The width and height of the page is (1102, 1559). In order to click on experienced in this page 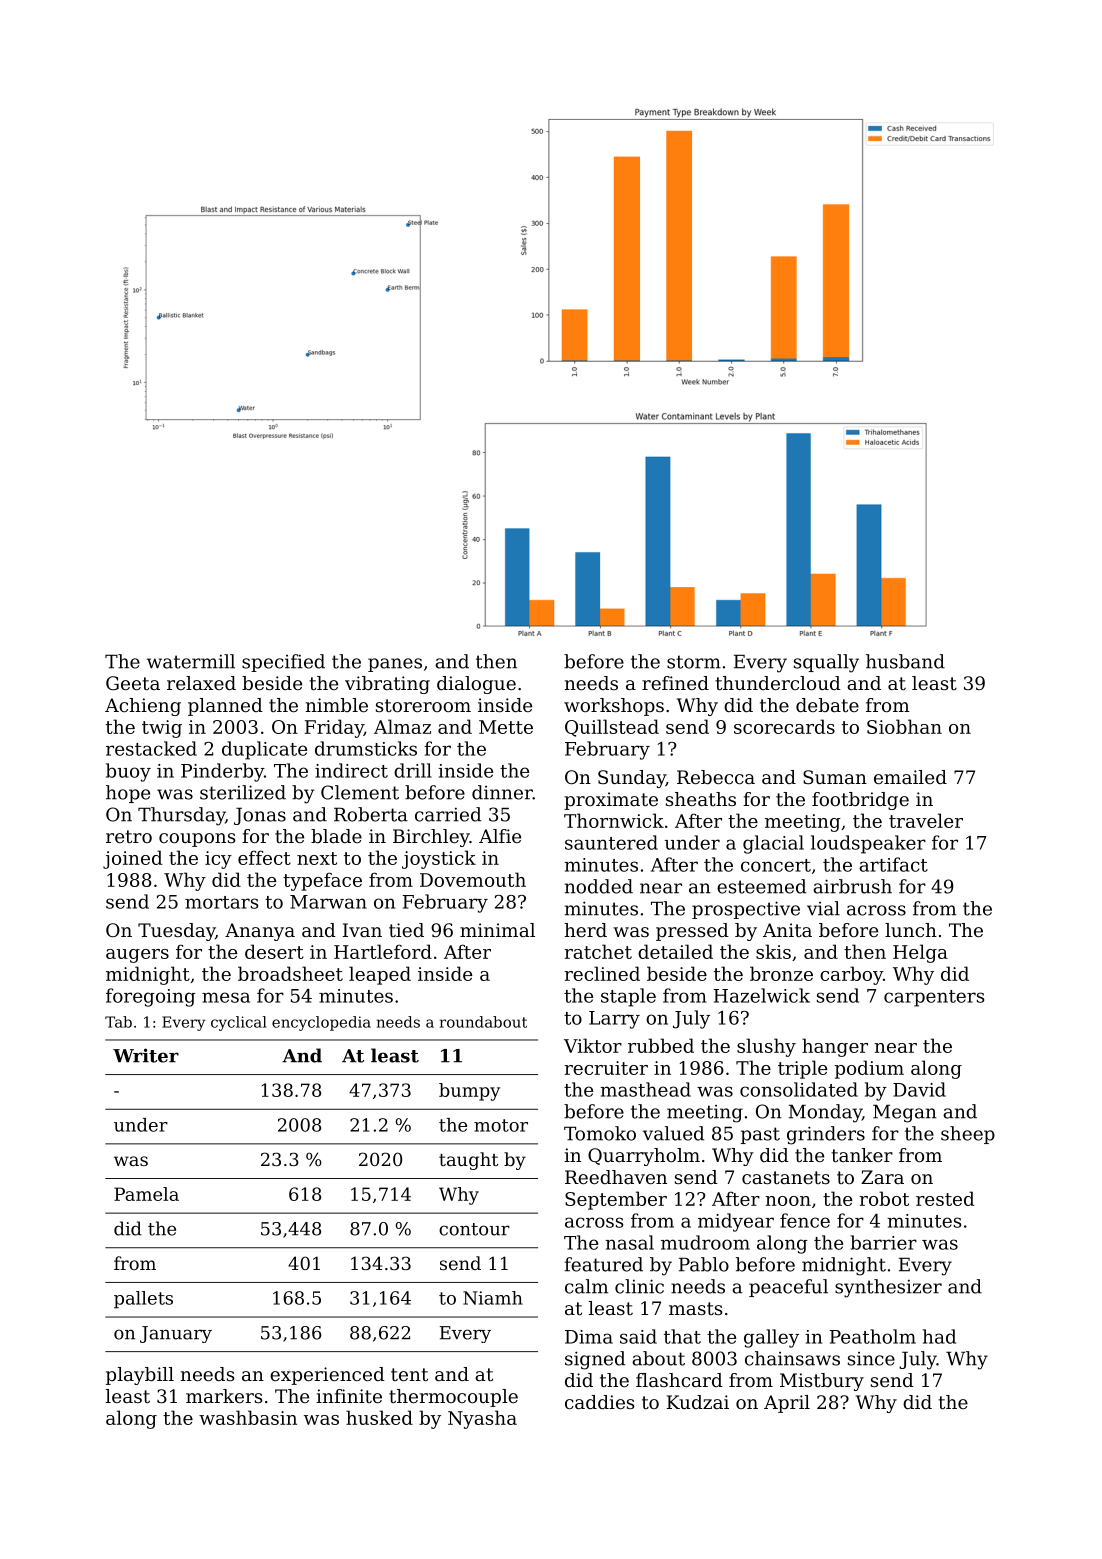, I will do `click(327, 1376)`.
